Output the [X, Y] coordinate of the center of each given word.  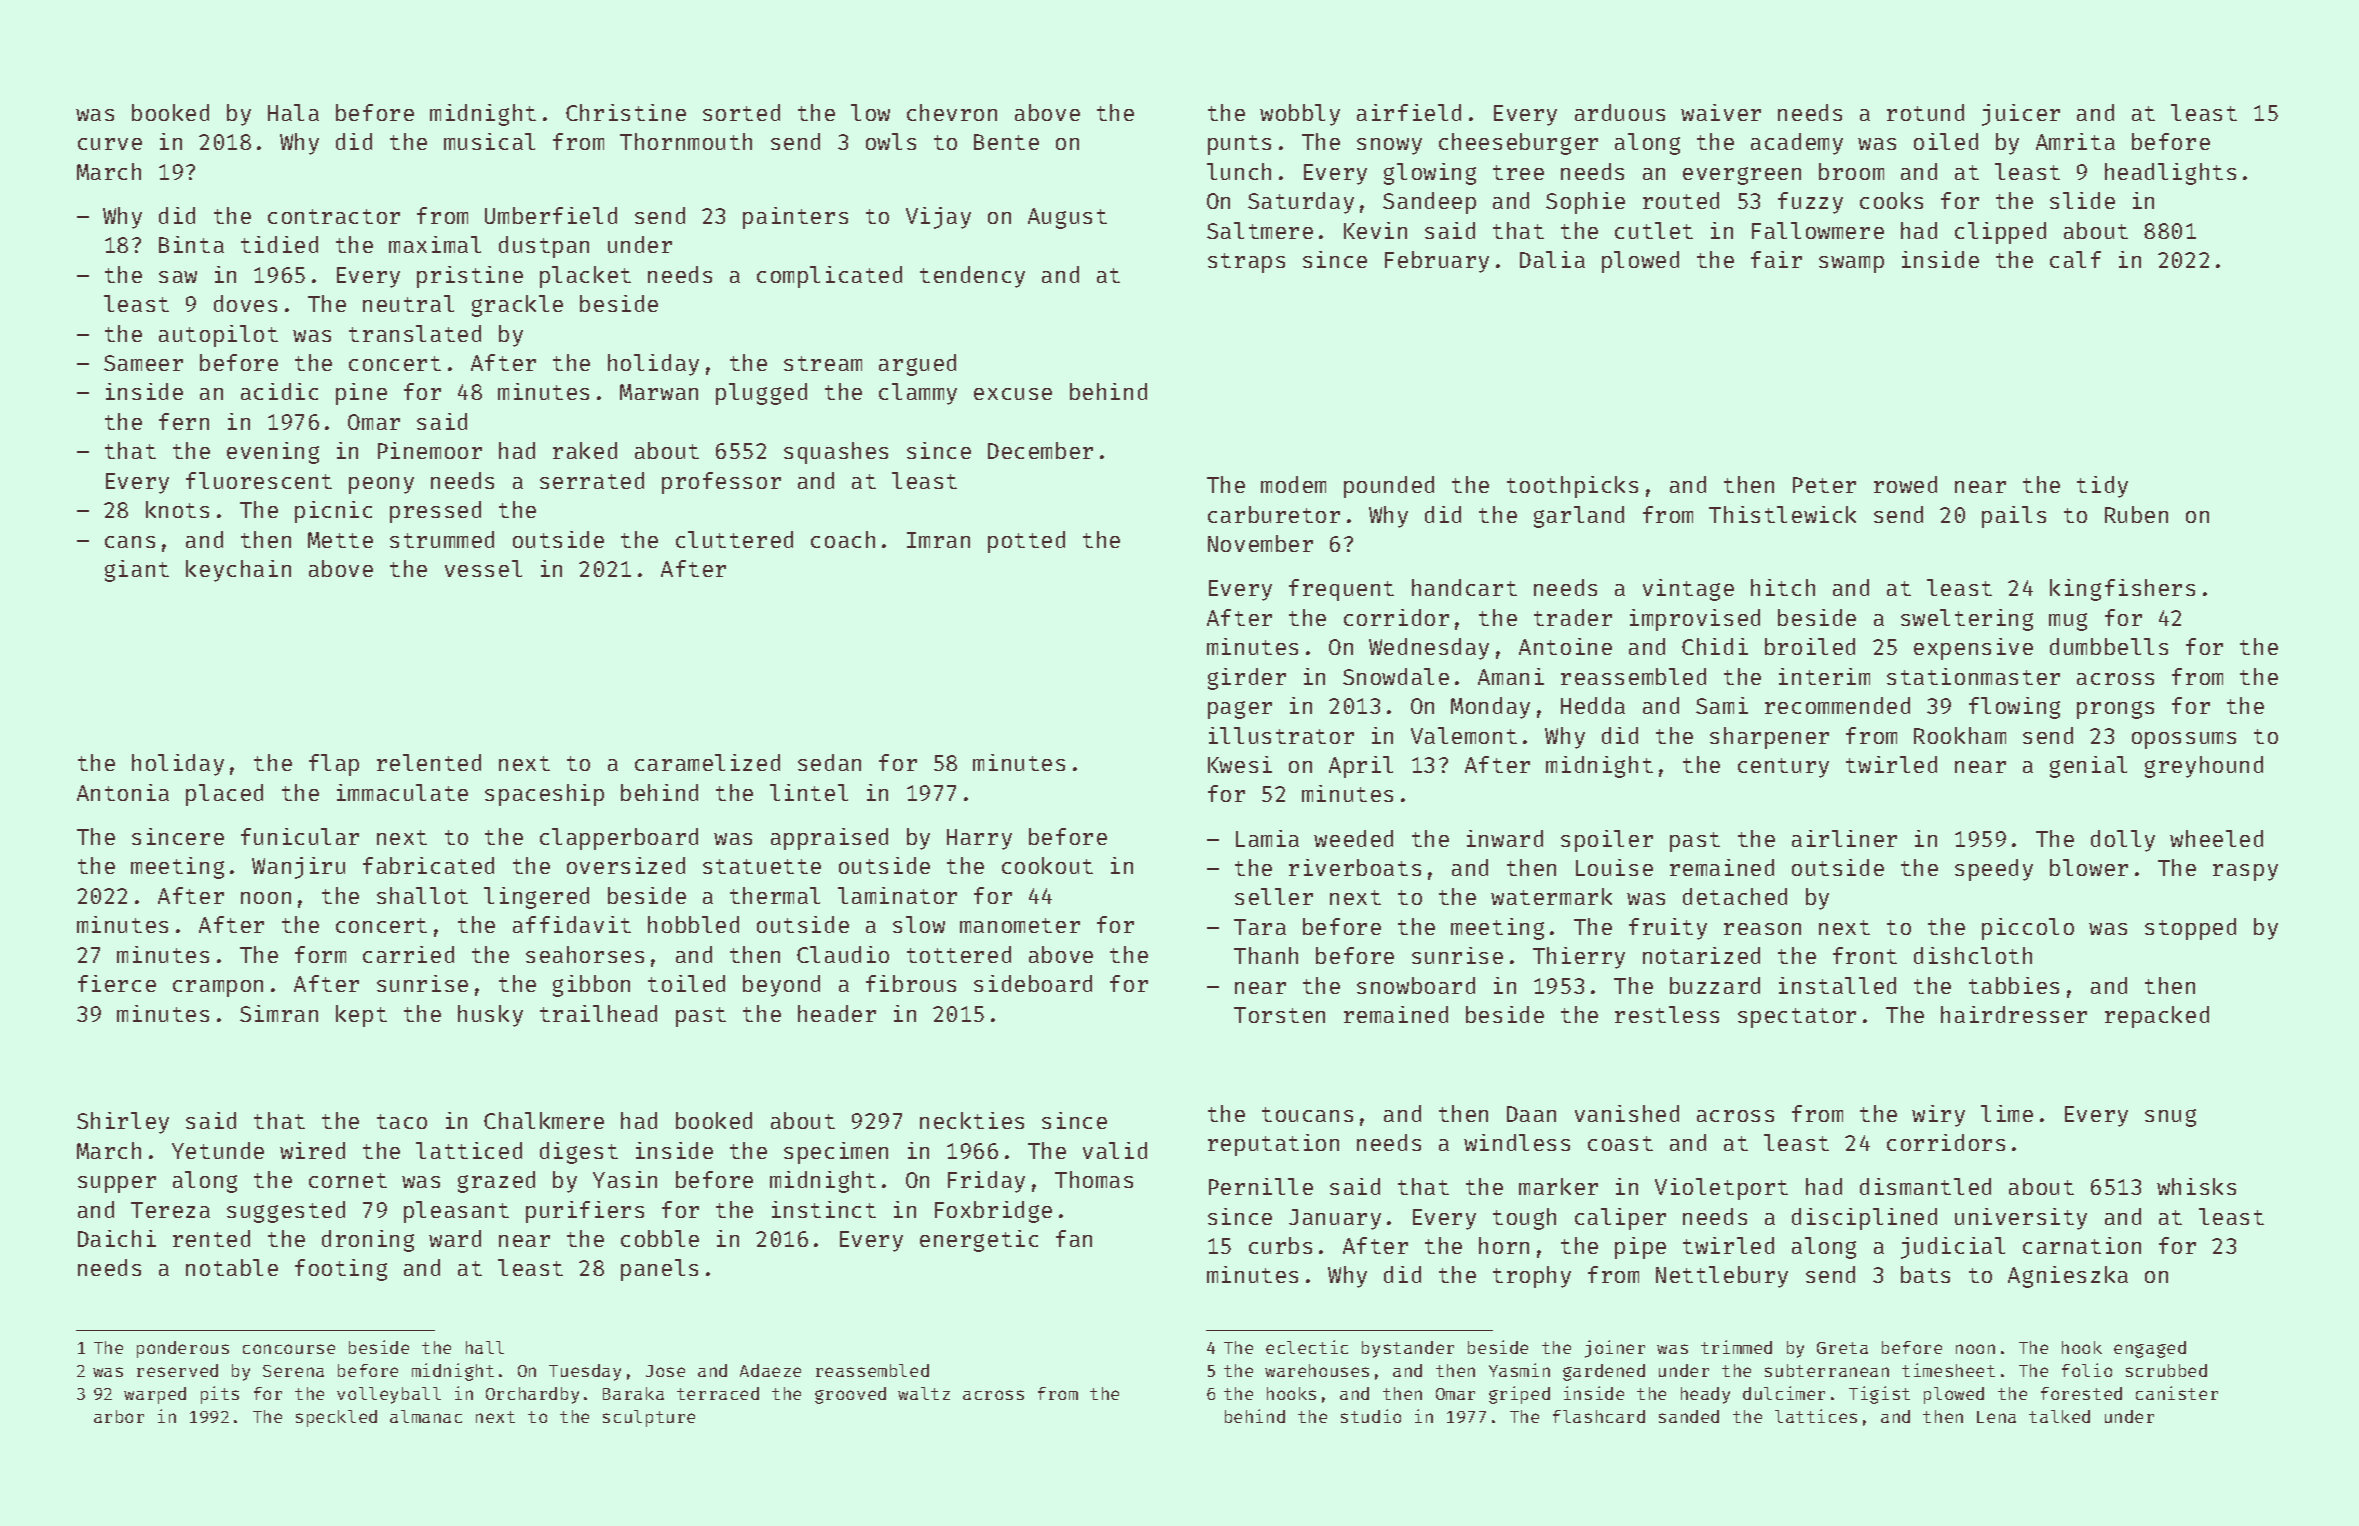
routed [1681, 200]
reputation [1273, 1145]
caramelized [707, 762]
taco [402, 1121]
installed [1837, 985]
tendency [972, 277]
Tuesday [585, 1372]
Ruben [2136, 514]
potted [1026, 542]
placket [585, 277]
